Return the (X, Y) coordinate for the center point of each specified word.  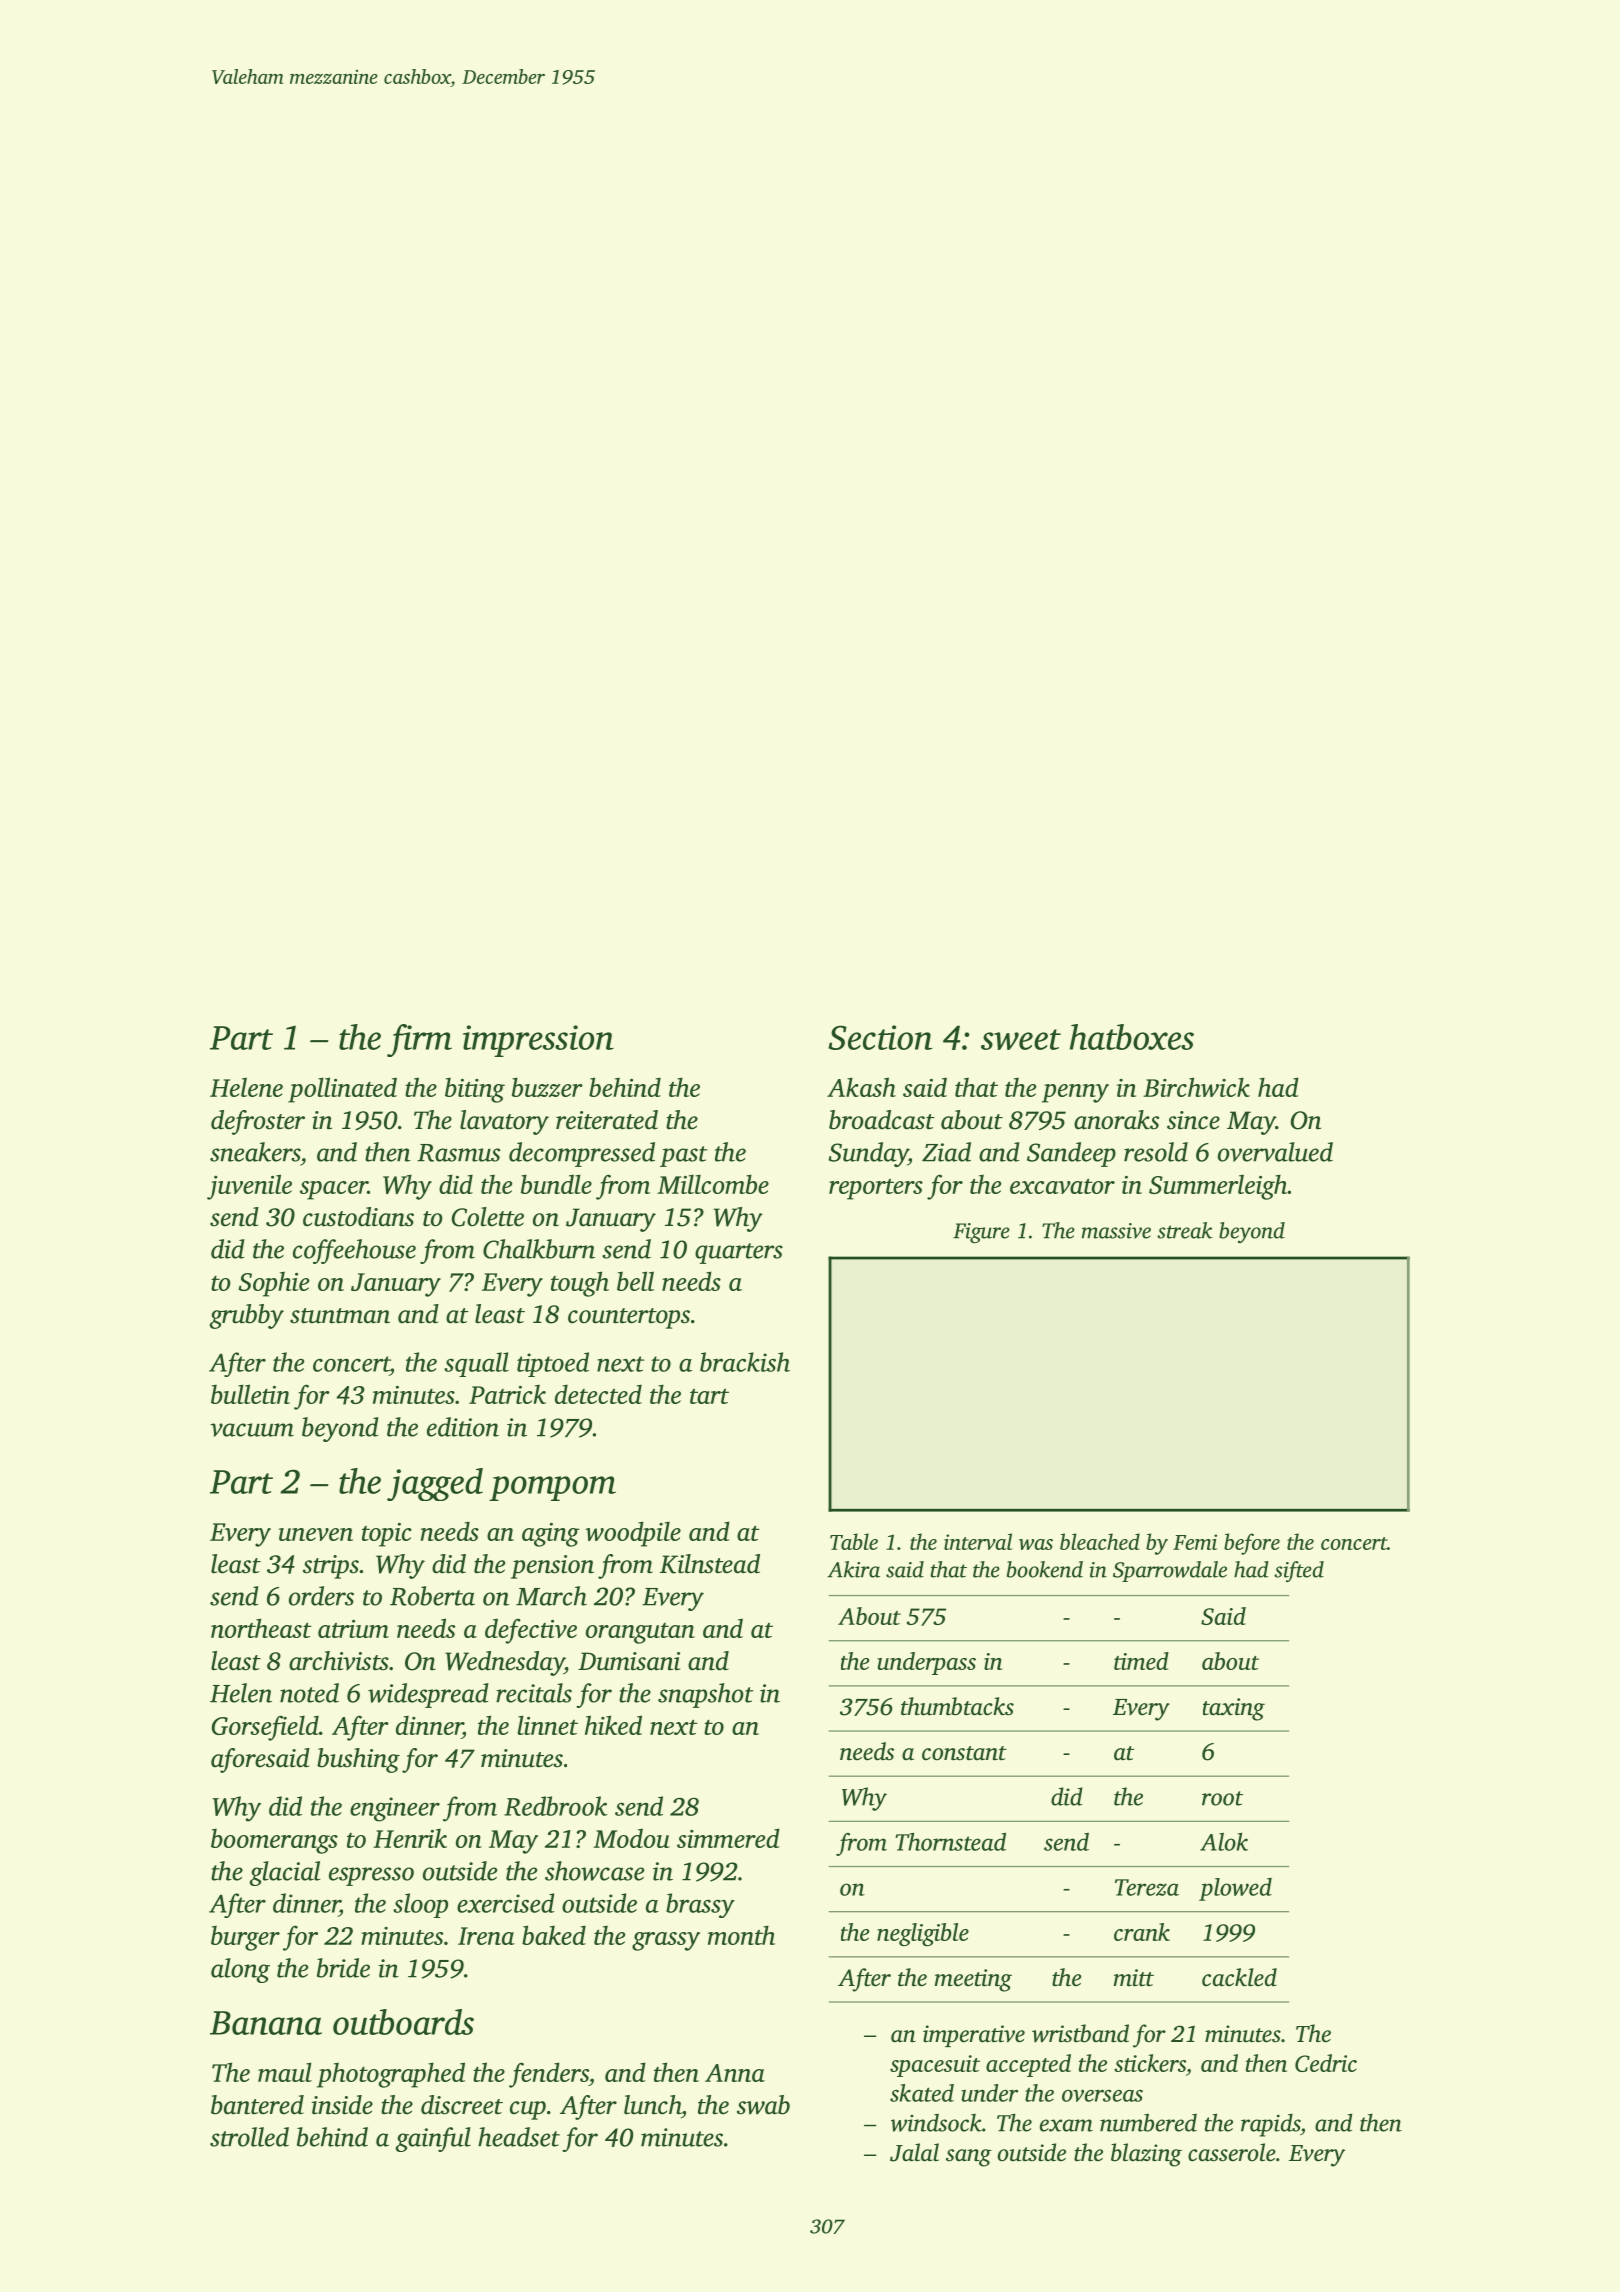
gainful (433, 2139)
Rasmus (458, 1153)
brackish (745, 1362)
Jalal (914, 2152)
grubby (247, 1316)
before (1252, 1544)
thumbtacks (957, 1706)
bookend (1045, 1569)
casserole (1232, 2152)
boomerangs (274, 1841)
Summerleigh (1218, 1187)
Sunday (868, 1154)
